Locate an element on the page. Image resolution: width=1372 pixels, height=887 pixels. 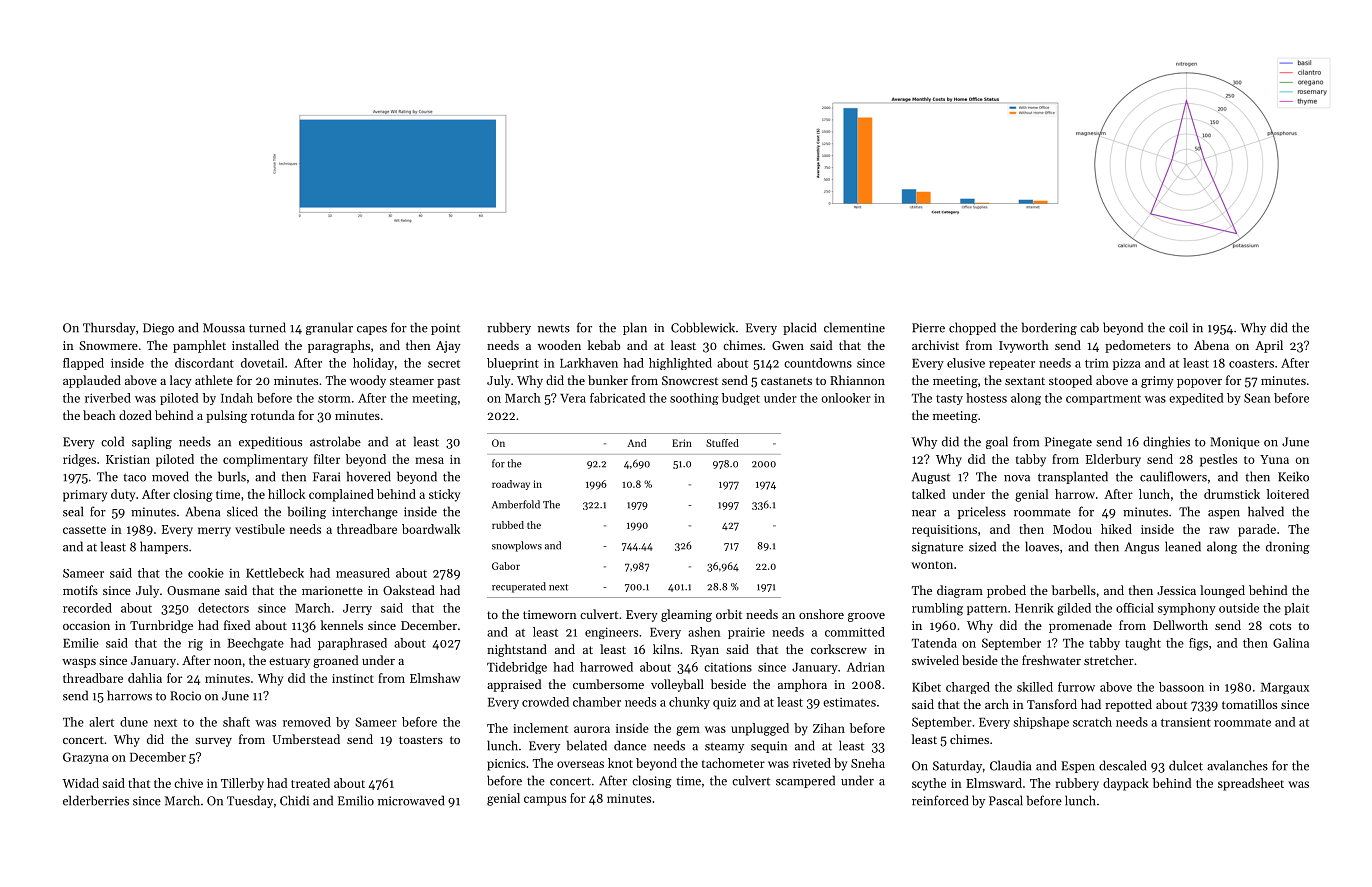
Elderbury is located at coordinates (1113, 460).
